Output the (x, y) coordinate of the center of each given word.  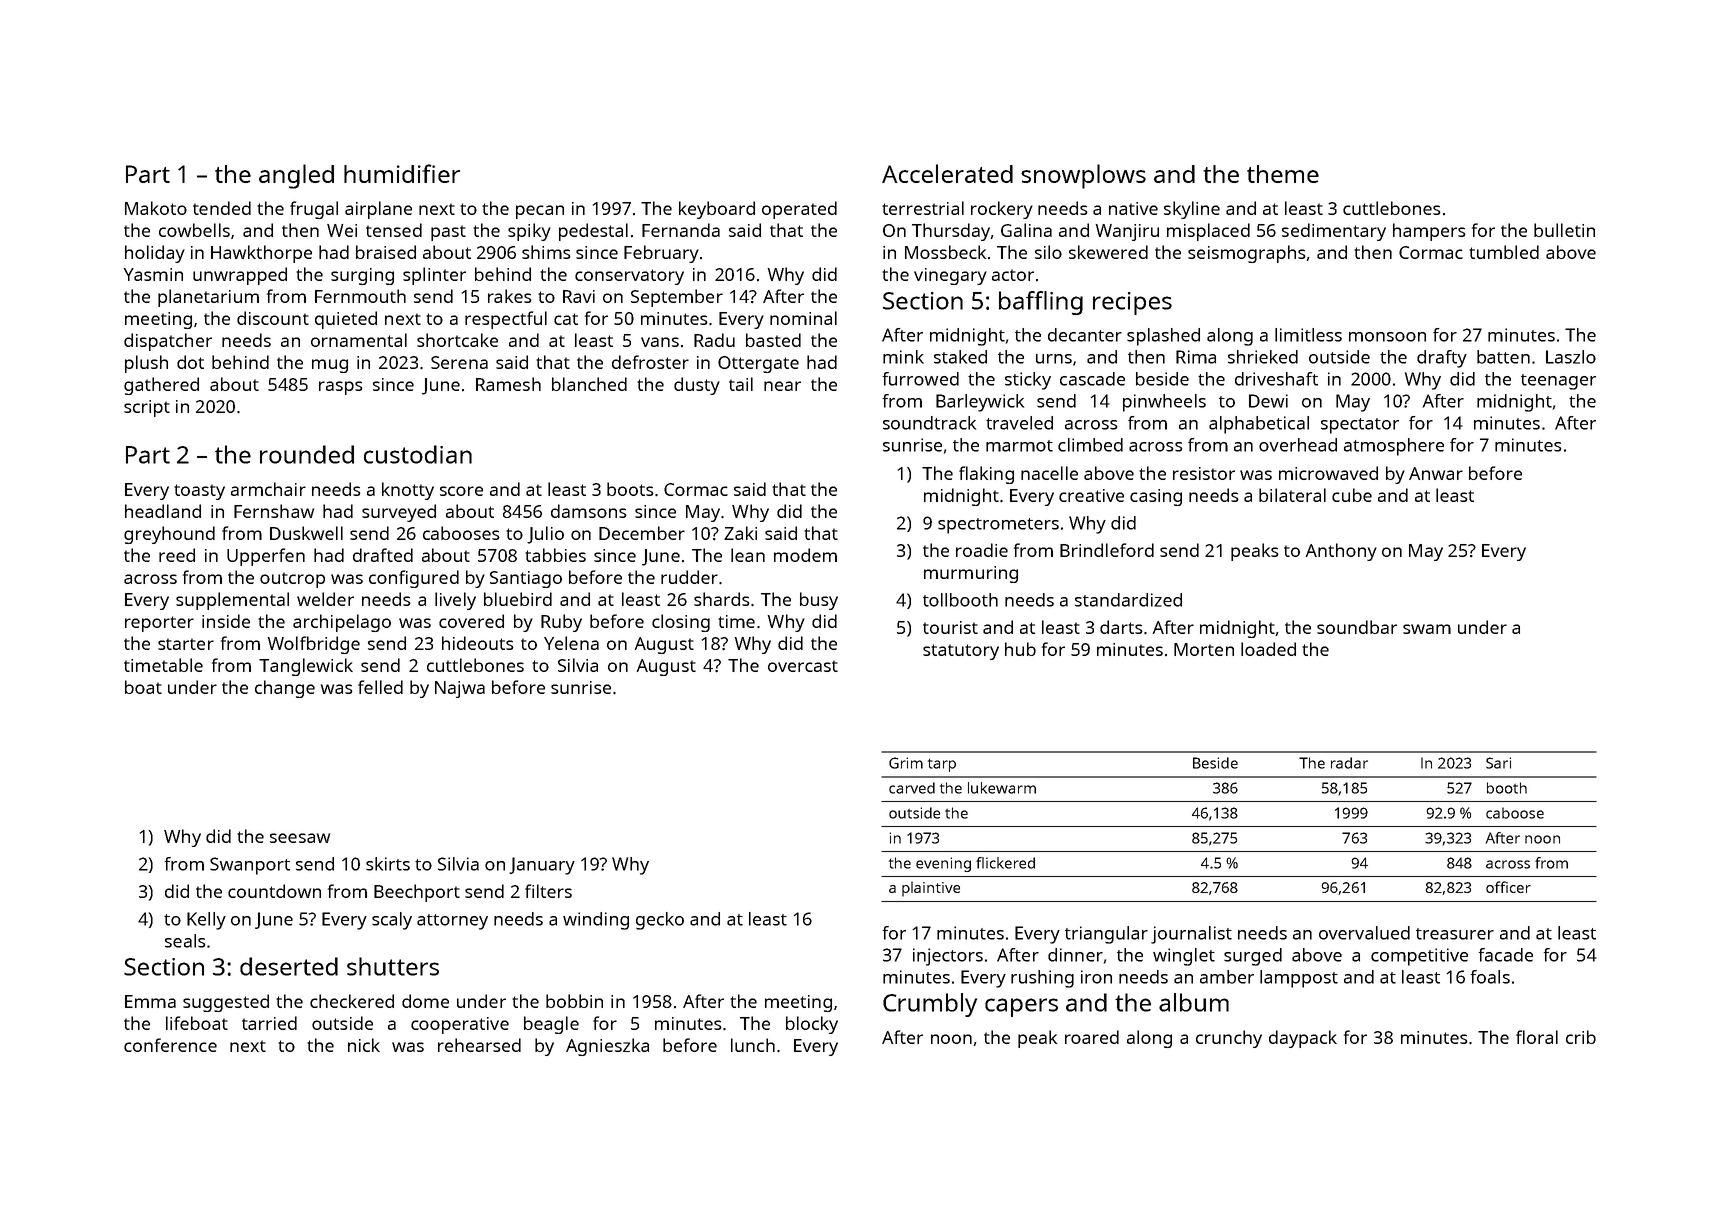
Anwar (1436, 473)
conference (170, 1045)
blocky (812, 1025)
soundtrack (929, 423)
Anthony (1341, 552)
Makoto (156, 208)
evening (943, 864)
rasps (340, 388)
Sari (1498, 763)
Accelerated (947, 173)
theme (1283, 174)
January (542, 866)
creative (1091, 495)
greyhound (169, 535)
